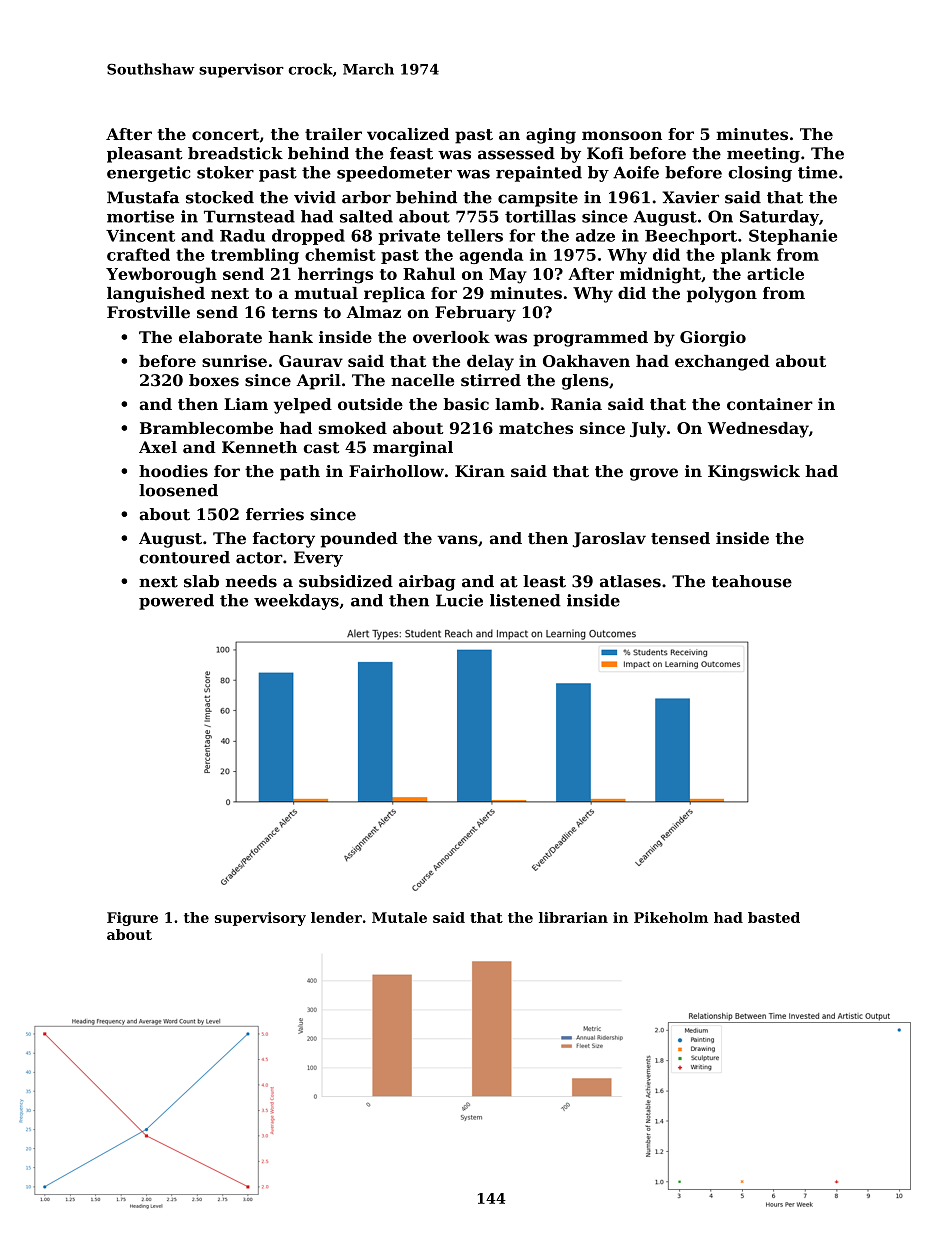  What do you see at coordinates (132, 919) in the screenshot?
I see `Figure` at bounding box center [132, 919].
